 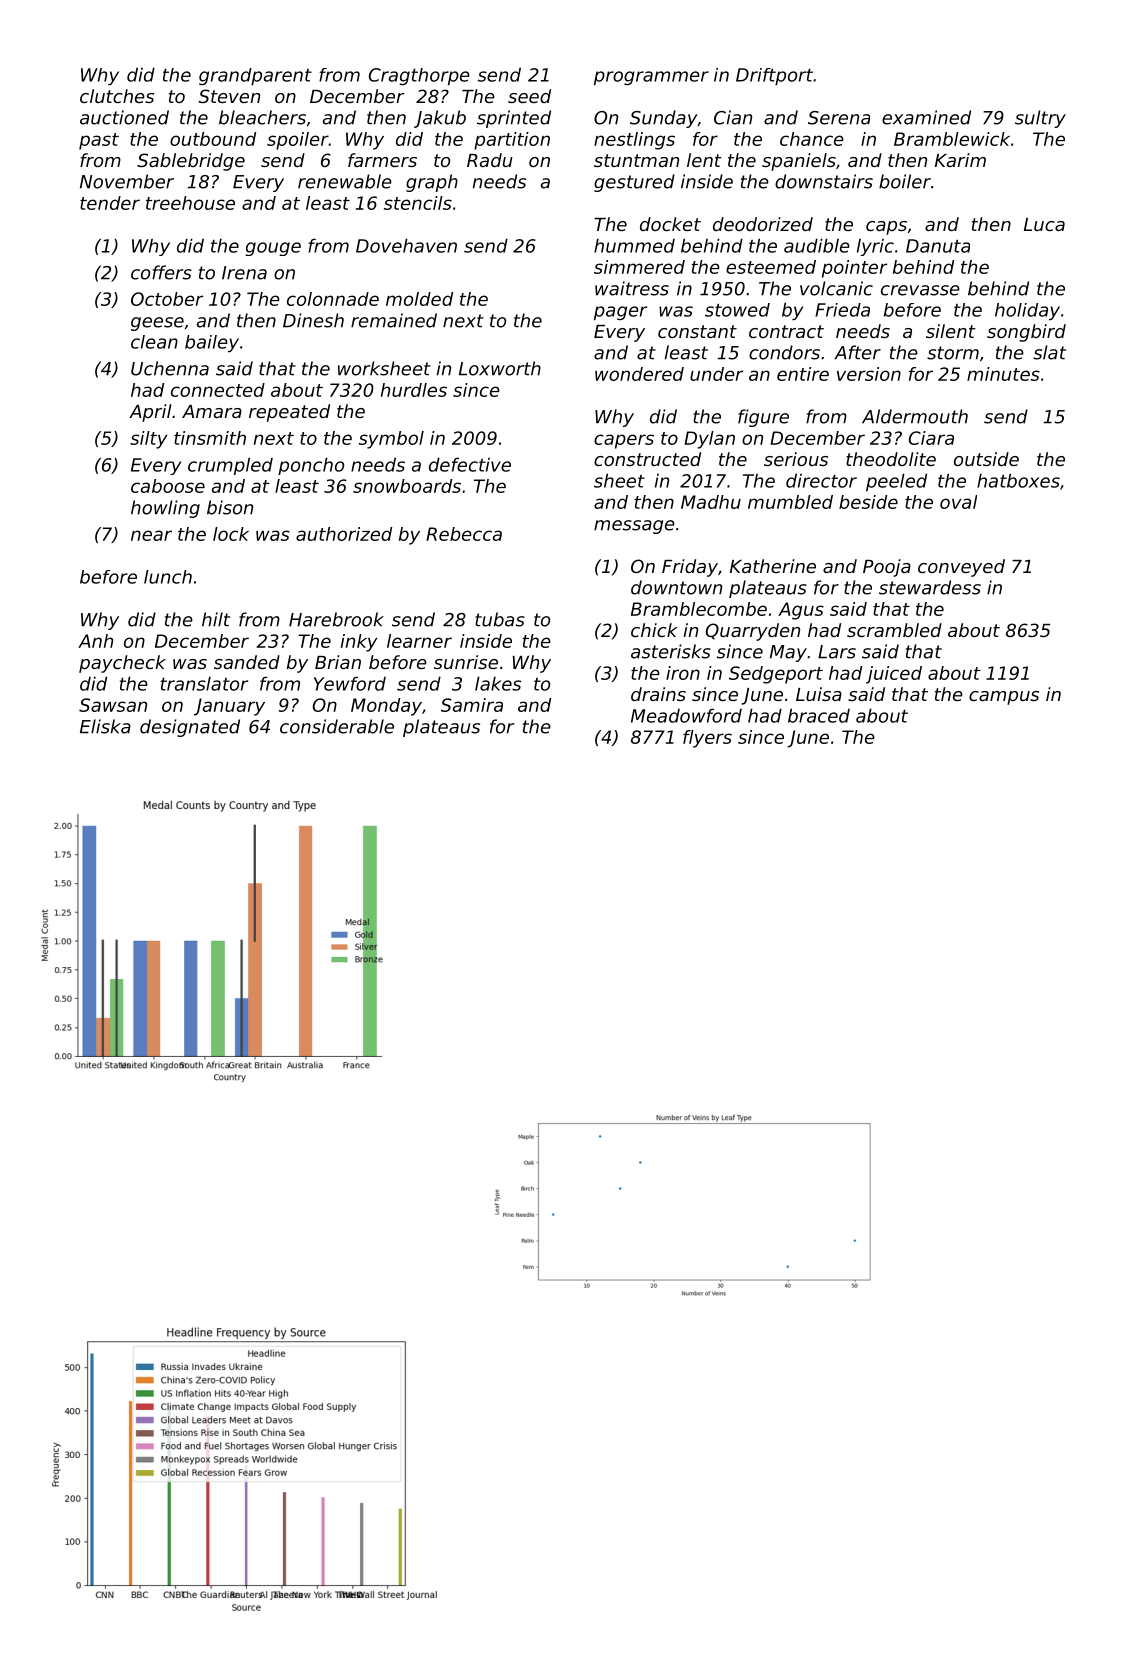 What do you see at coordinates (255, 77) in the screenshot?
I see `grandparent` at bounding box center [255, 77].
